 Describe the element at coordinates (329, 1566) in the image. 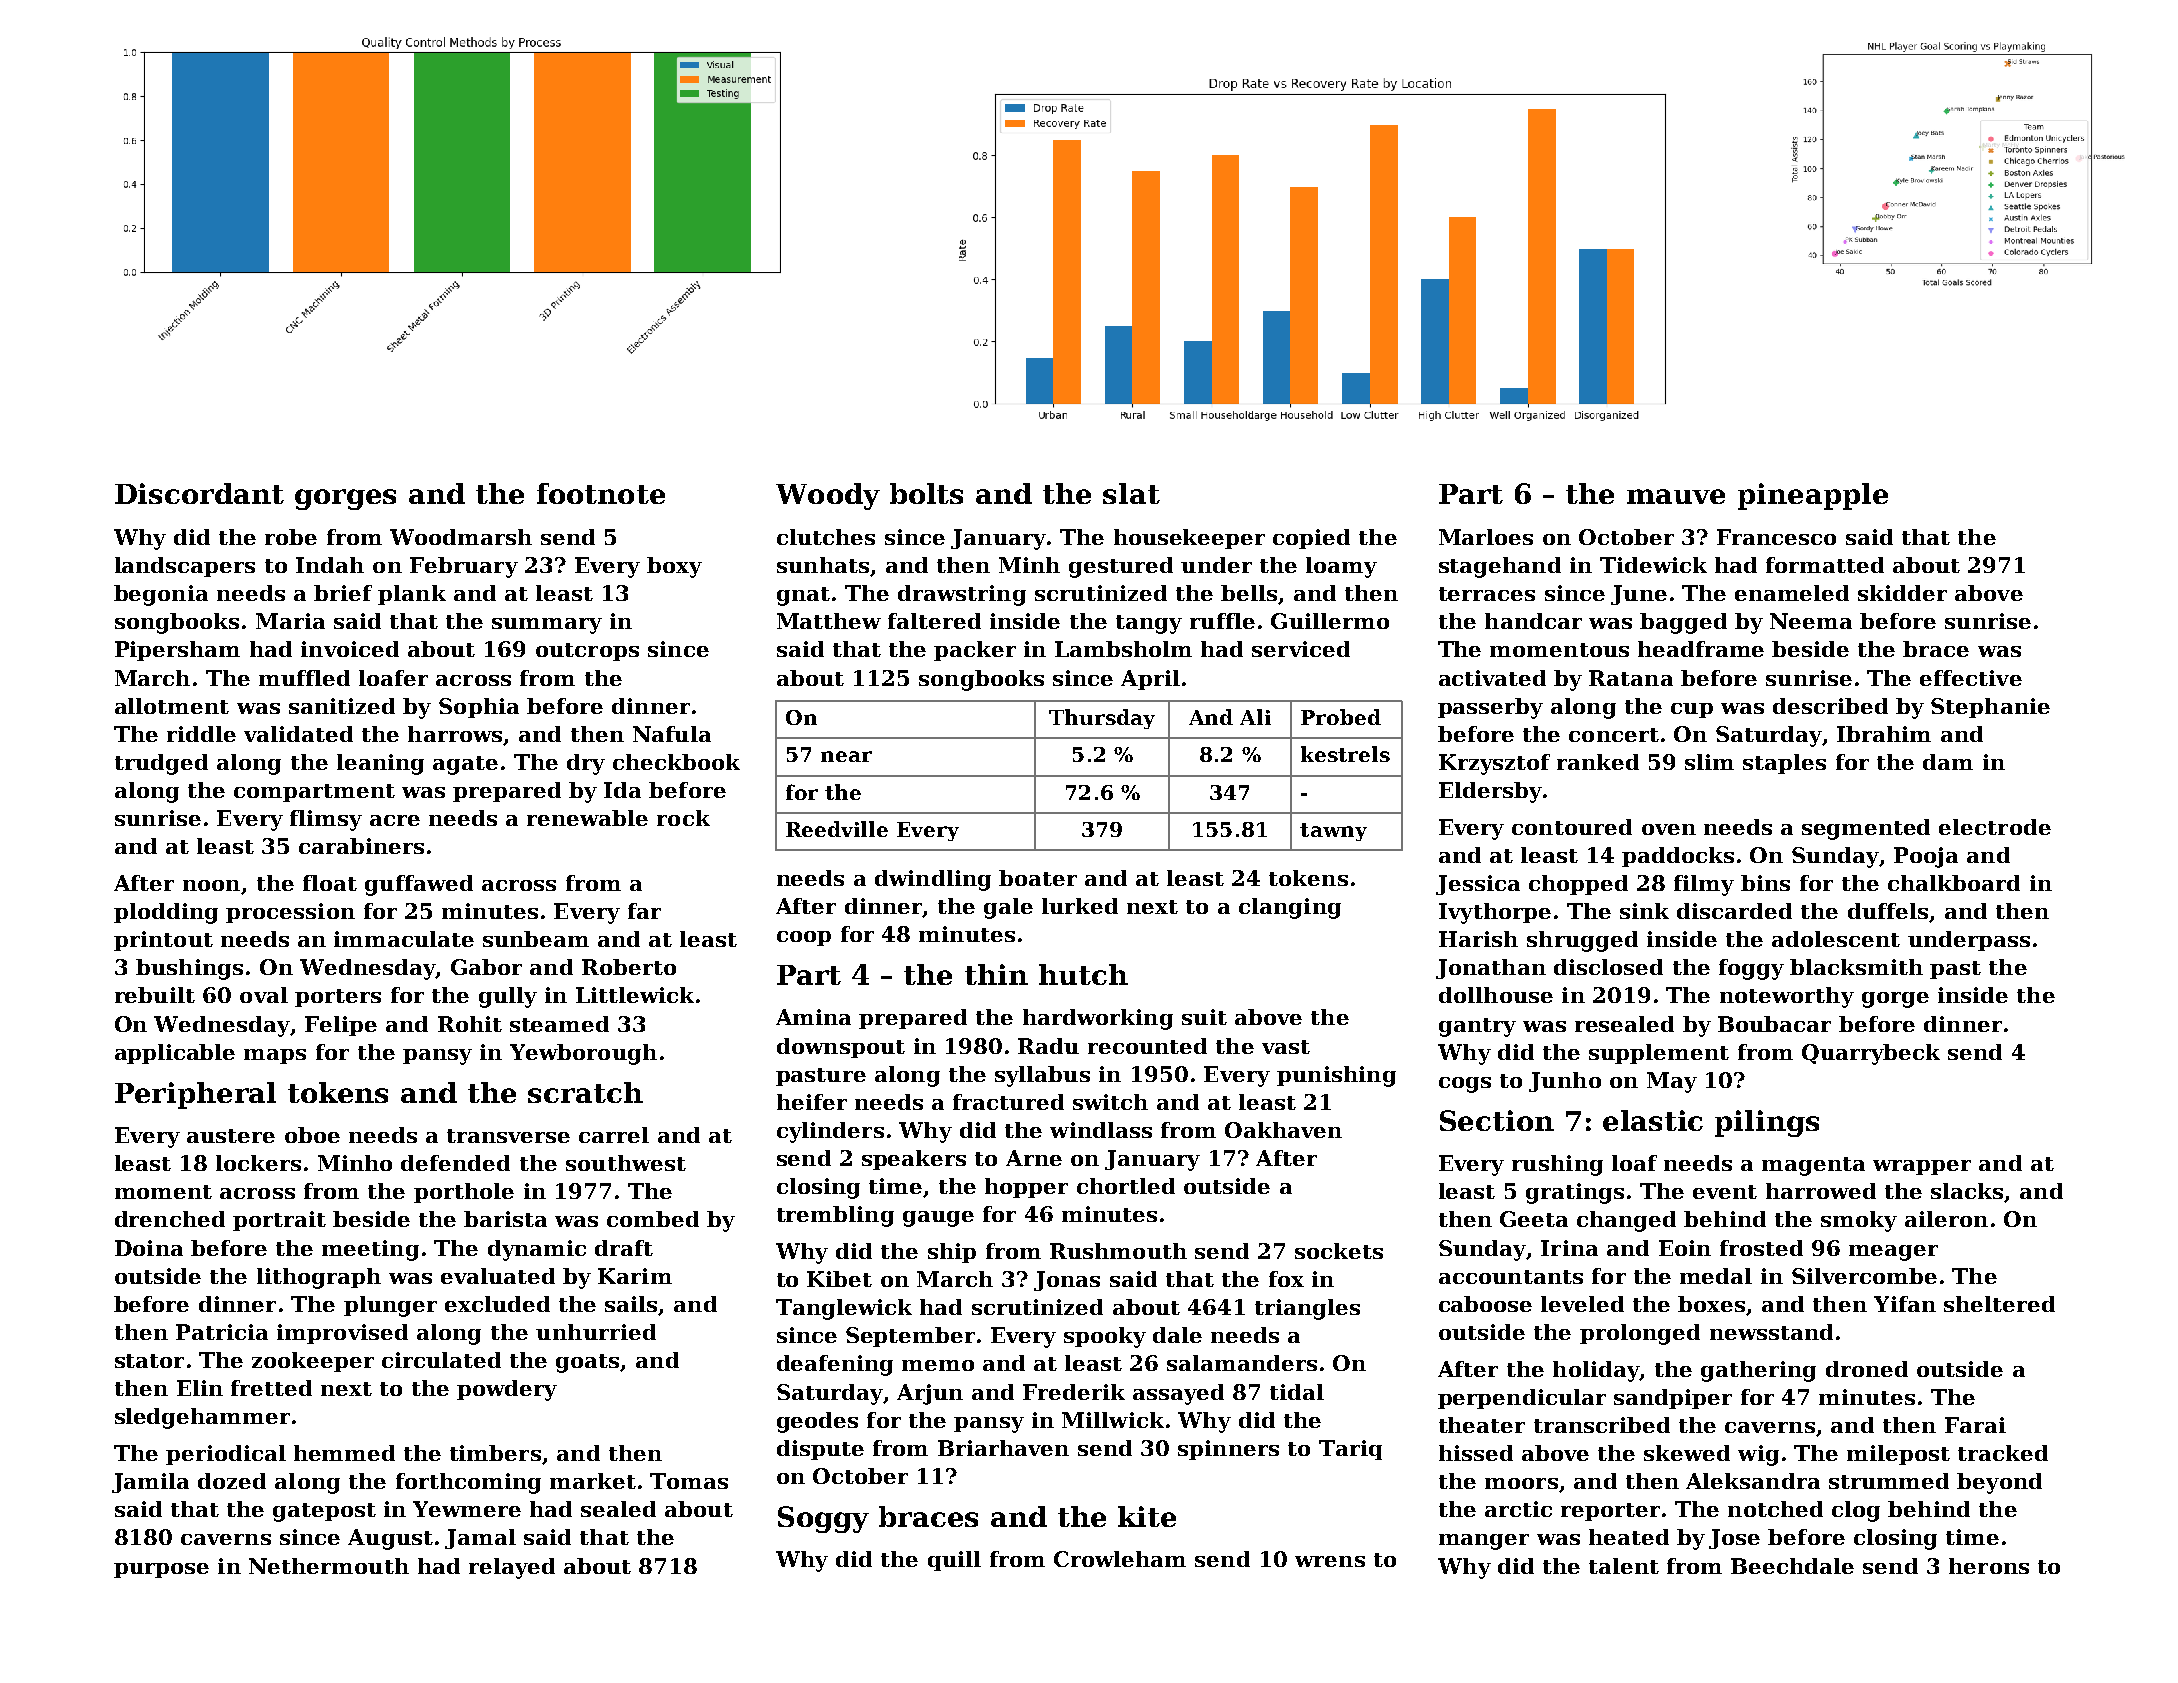

I see `Nethermouth` at that location.
